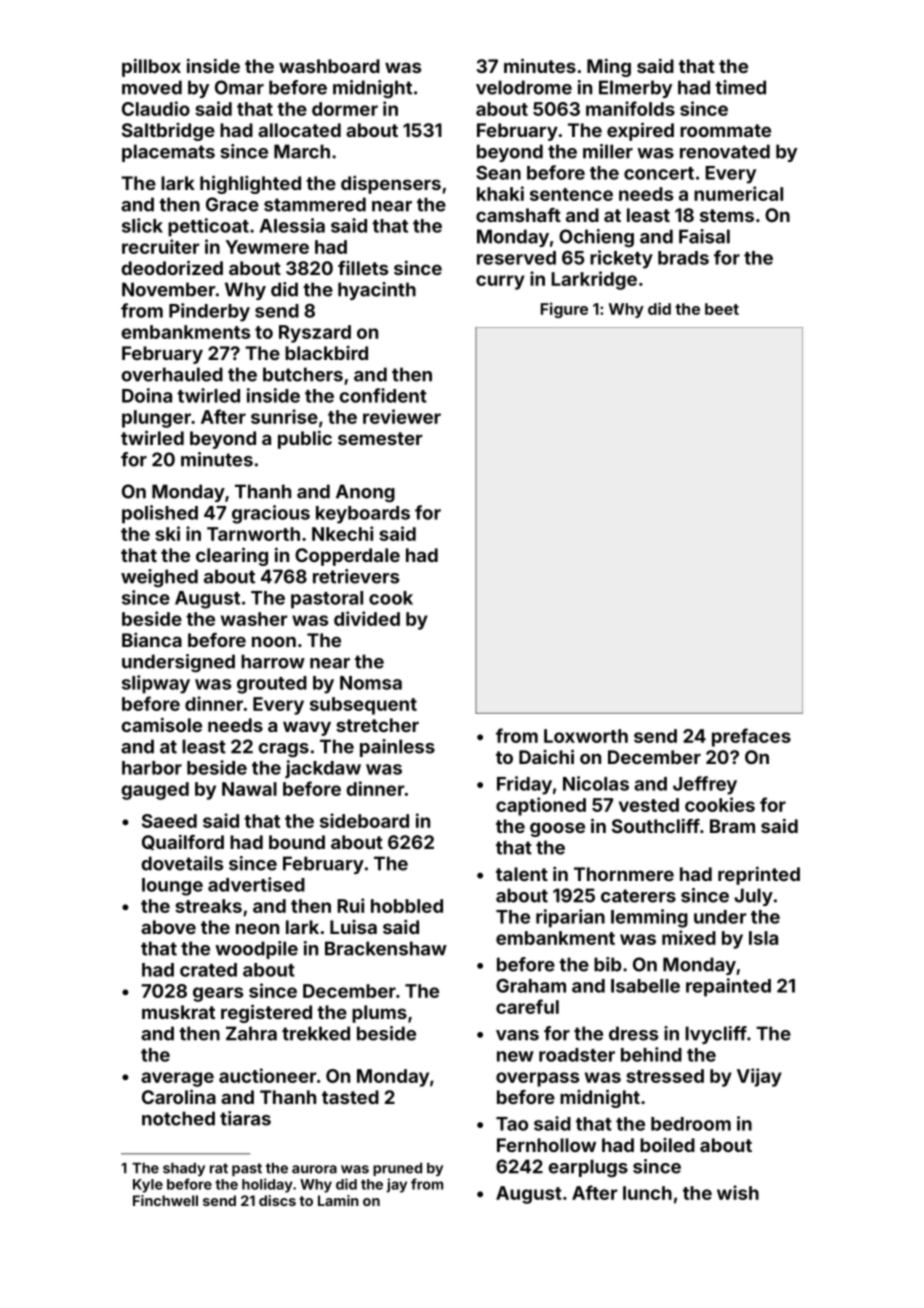  Describe the element at coordinates (168, 153) in the page. I see `placemats` at that location.
